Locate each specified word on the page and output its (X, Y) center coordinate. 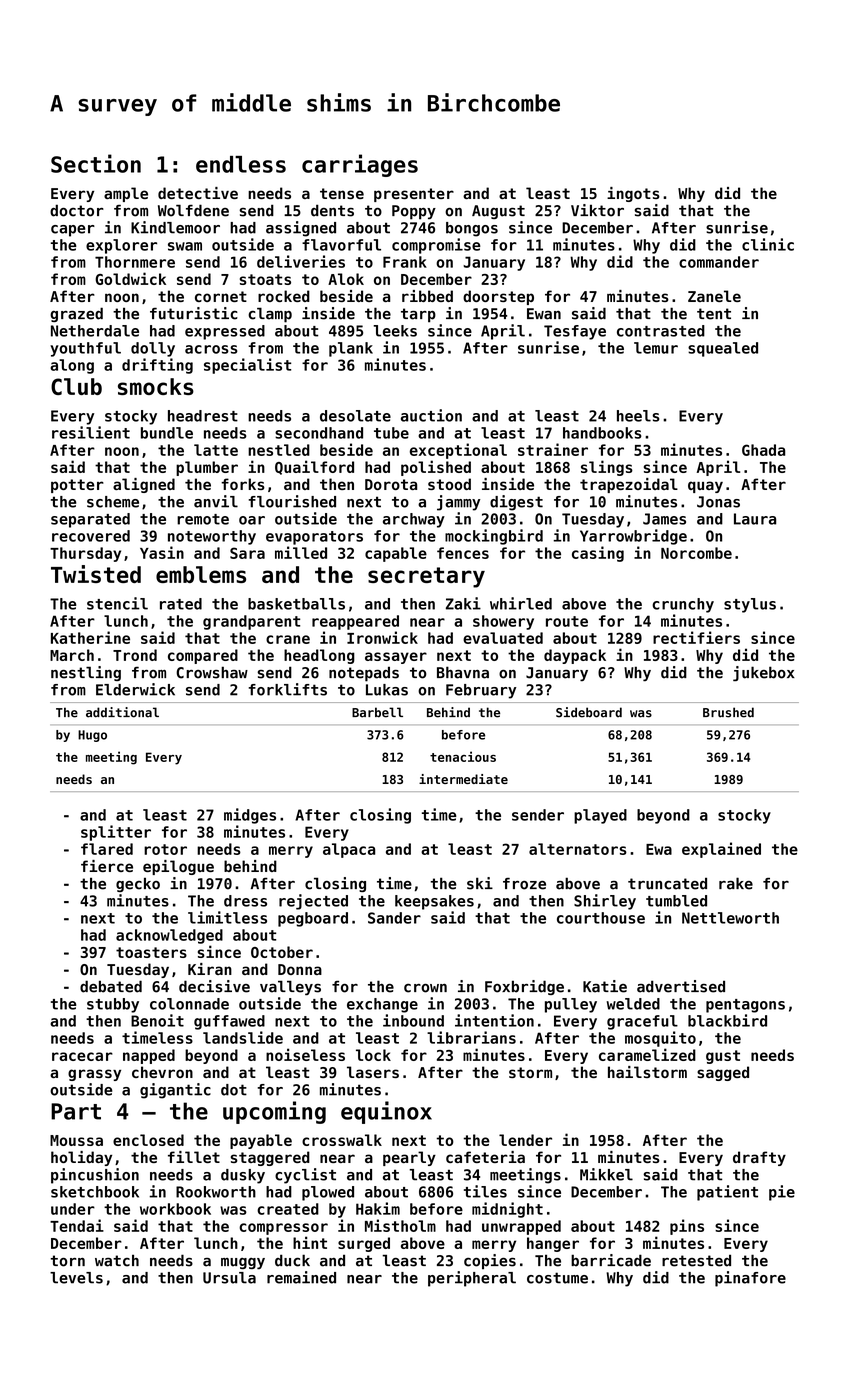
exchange (382, 1005)
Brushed (728, 712)
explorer (121, 246)
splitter (116, 833)
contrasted (661, 331)
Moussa (76, 1140)
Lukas (387, 690)
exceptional (458, 451)
